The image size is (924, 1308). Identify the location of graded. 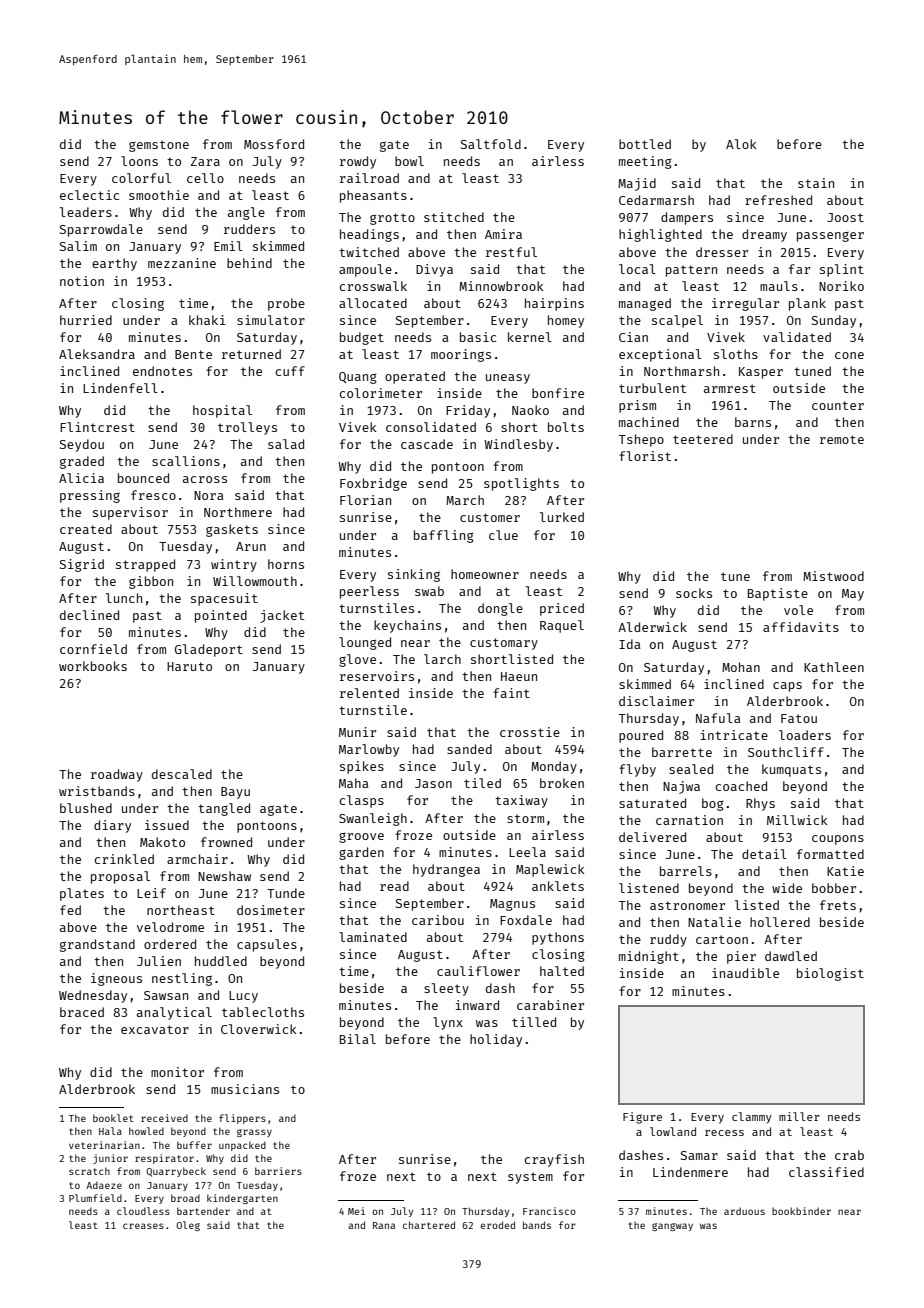
(82, 462).
